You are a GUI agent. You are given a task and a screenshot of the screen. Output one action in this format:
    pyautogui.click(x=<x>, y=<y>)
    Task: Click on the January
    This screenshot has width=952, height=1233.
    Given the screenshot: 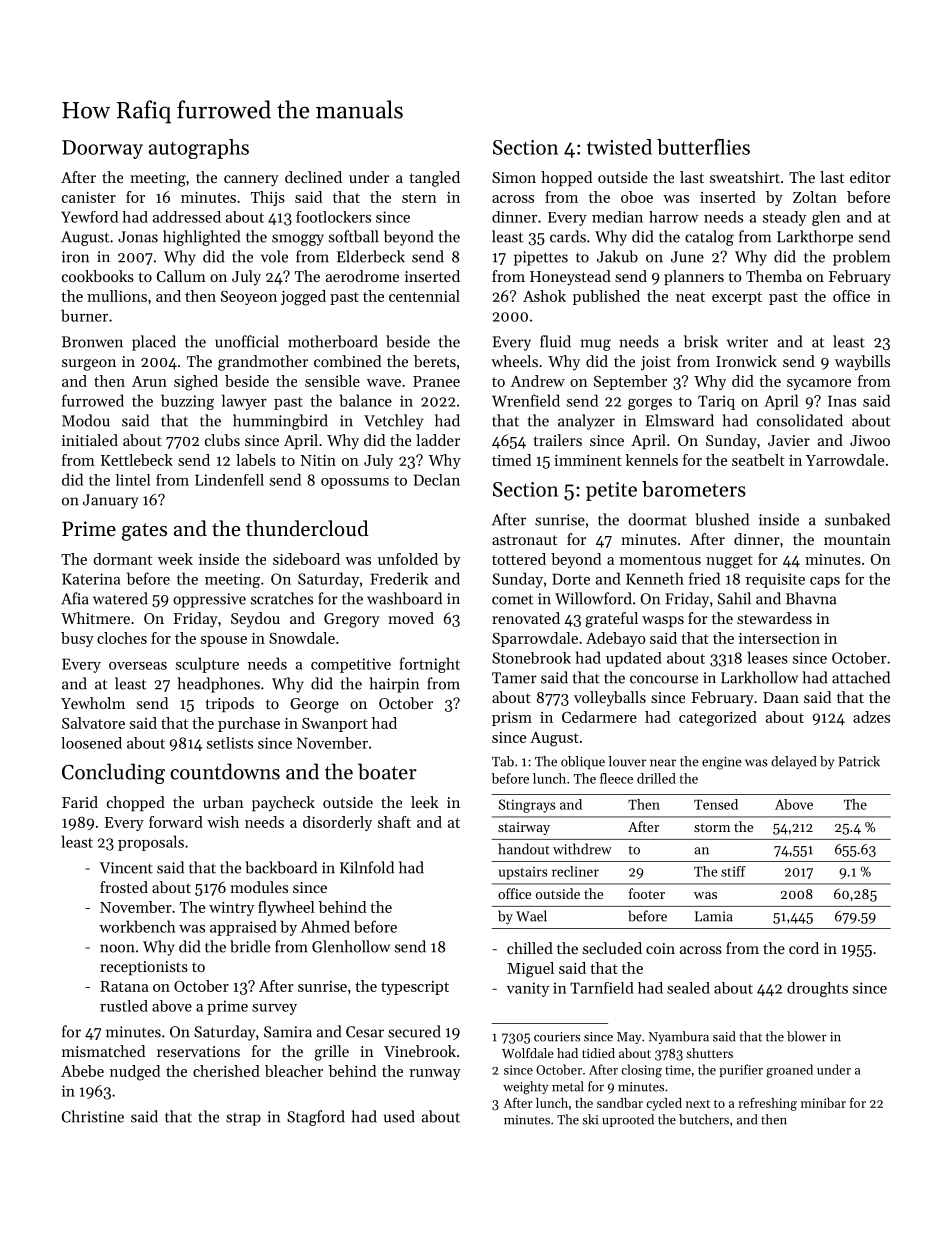 What is the action you would take?
    pyautogui.click(x=110, y=501)
